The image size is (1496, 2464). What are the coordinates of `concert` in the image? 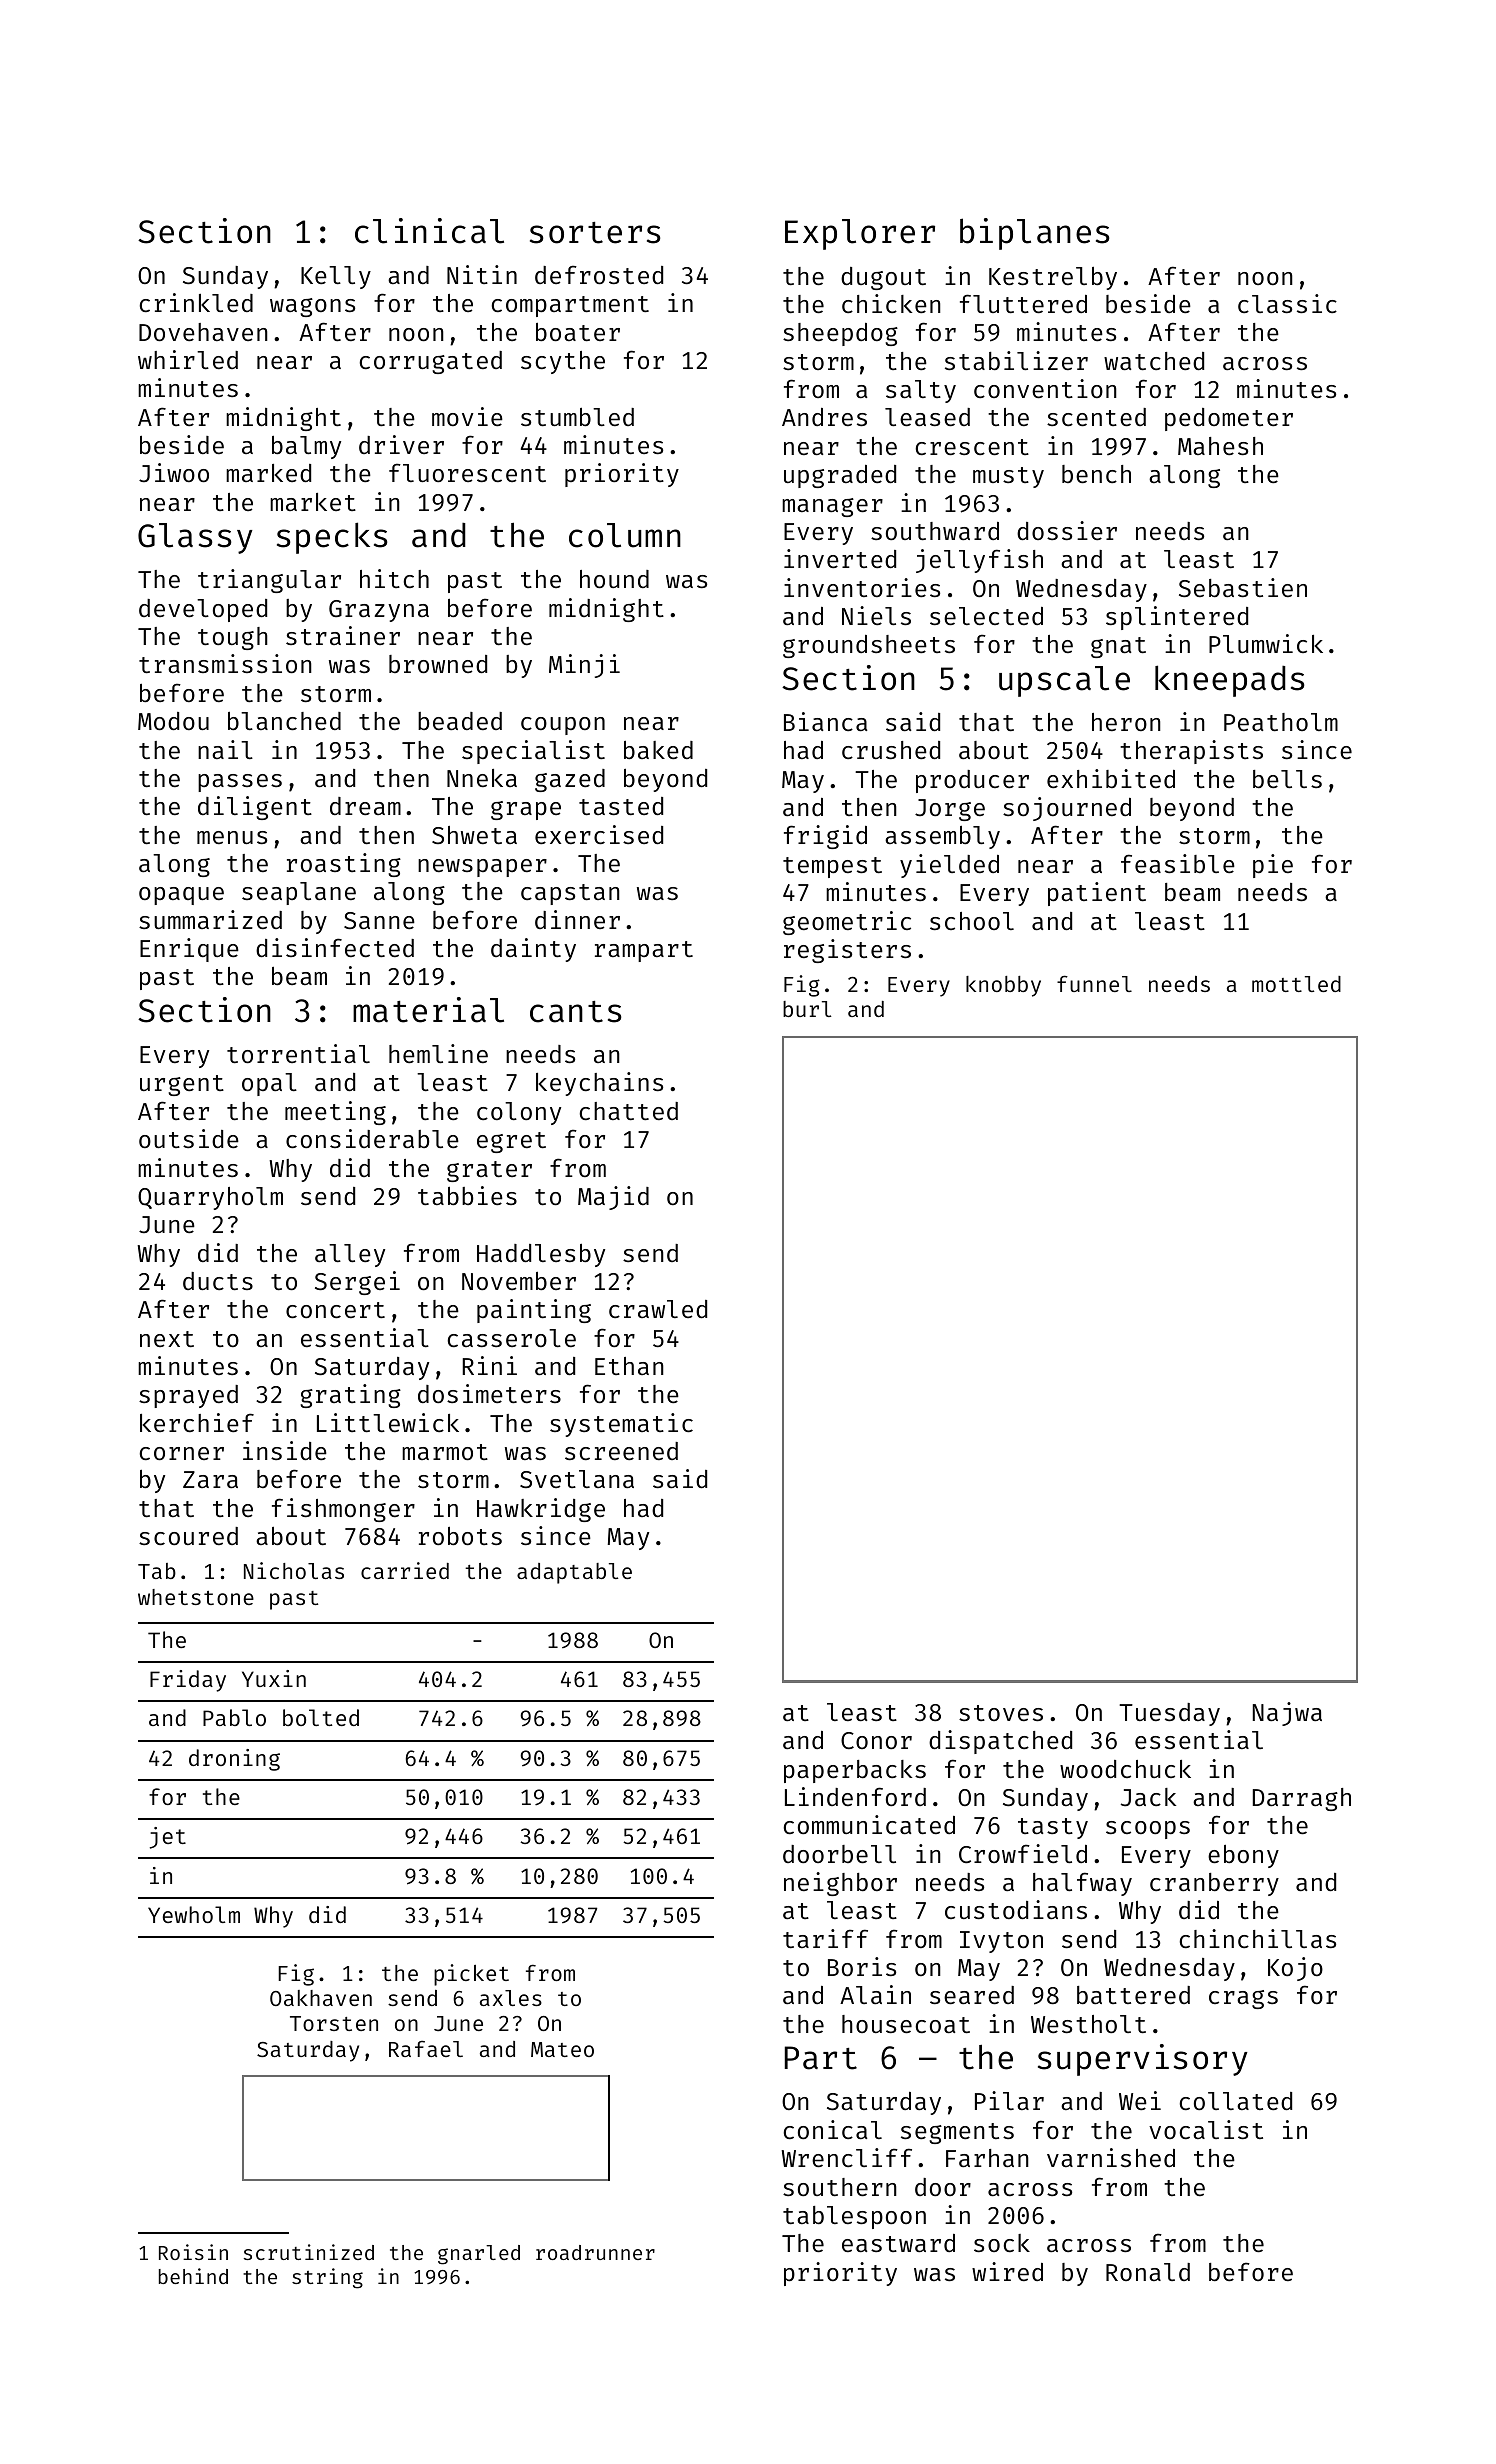 It's located at (335, 1310).
